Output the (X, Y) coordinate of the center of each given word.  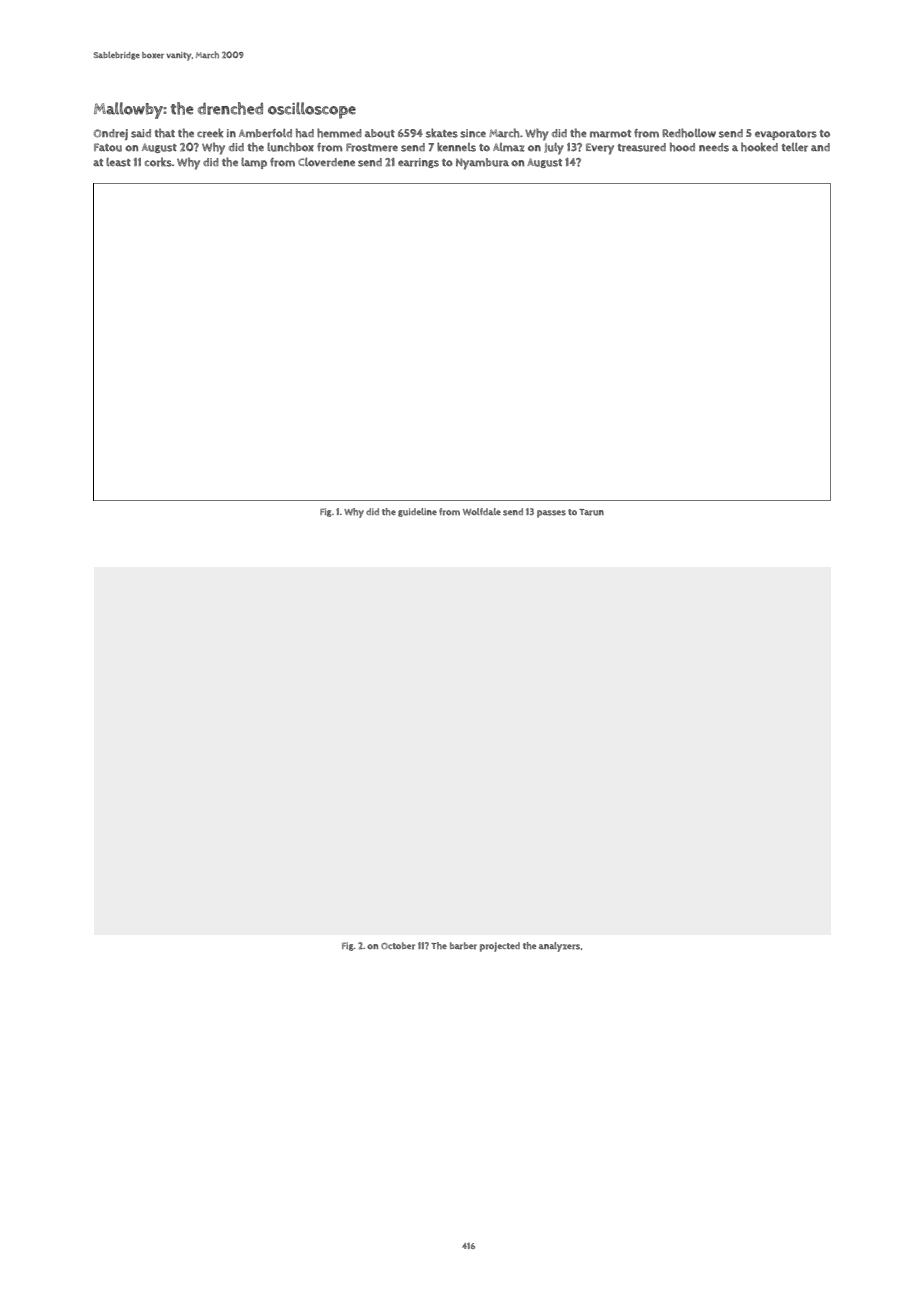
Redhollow (689, 133)
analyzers (559, 947)
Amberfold (265, 133)
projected (500, 947)
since (473, 133)
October (398, 946)
